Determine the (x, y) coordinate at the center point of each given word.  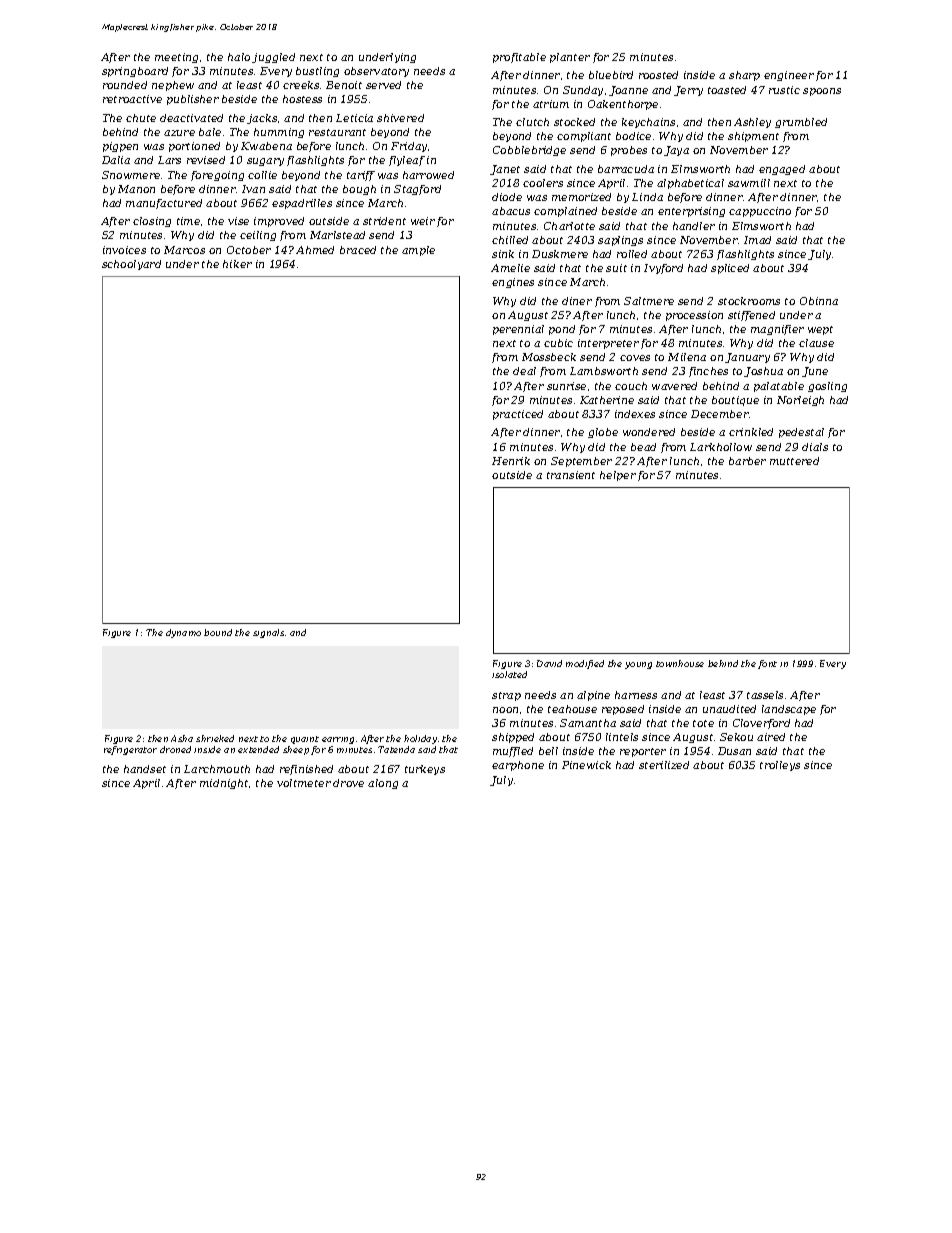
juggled (273, 58)
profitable (519, 58)
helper (618, 476)
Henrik (511, 461)
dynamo (183, 633)
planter (570, 58)
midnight (224, 784)
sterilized (664, 765)
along (383, 784)
